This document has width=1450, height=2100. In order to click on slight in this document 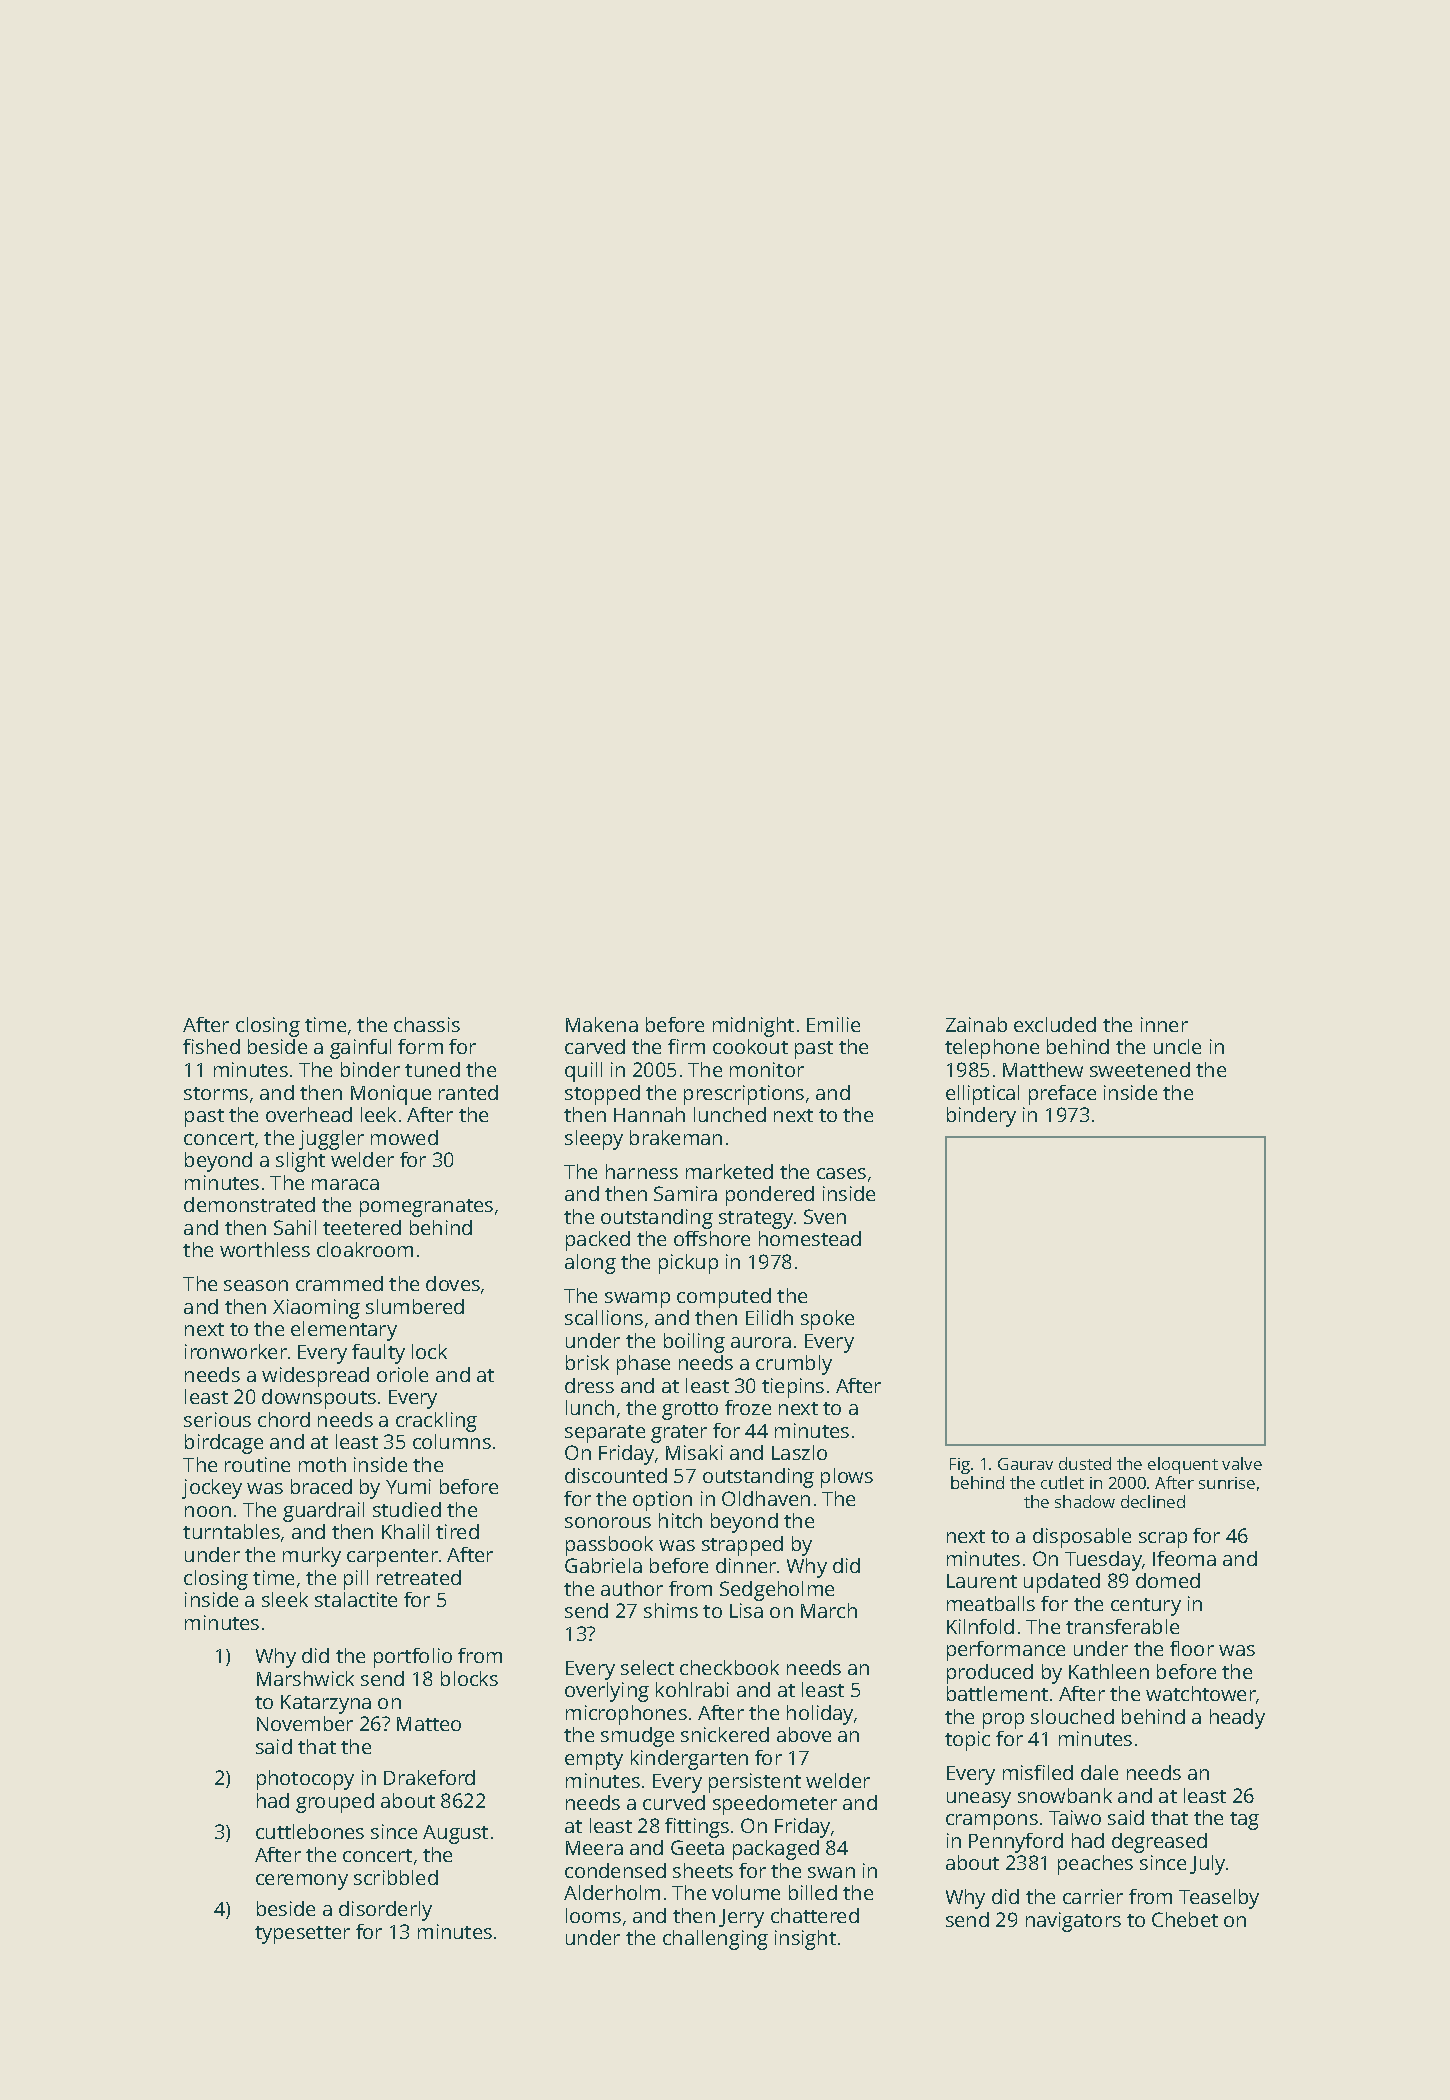, I will do `click(300, 1162)`.
